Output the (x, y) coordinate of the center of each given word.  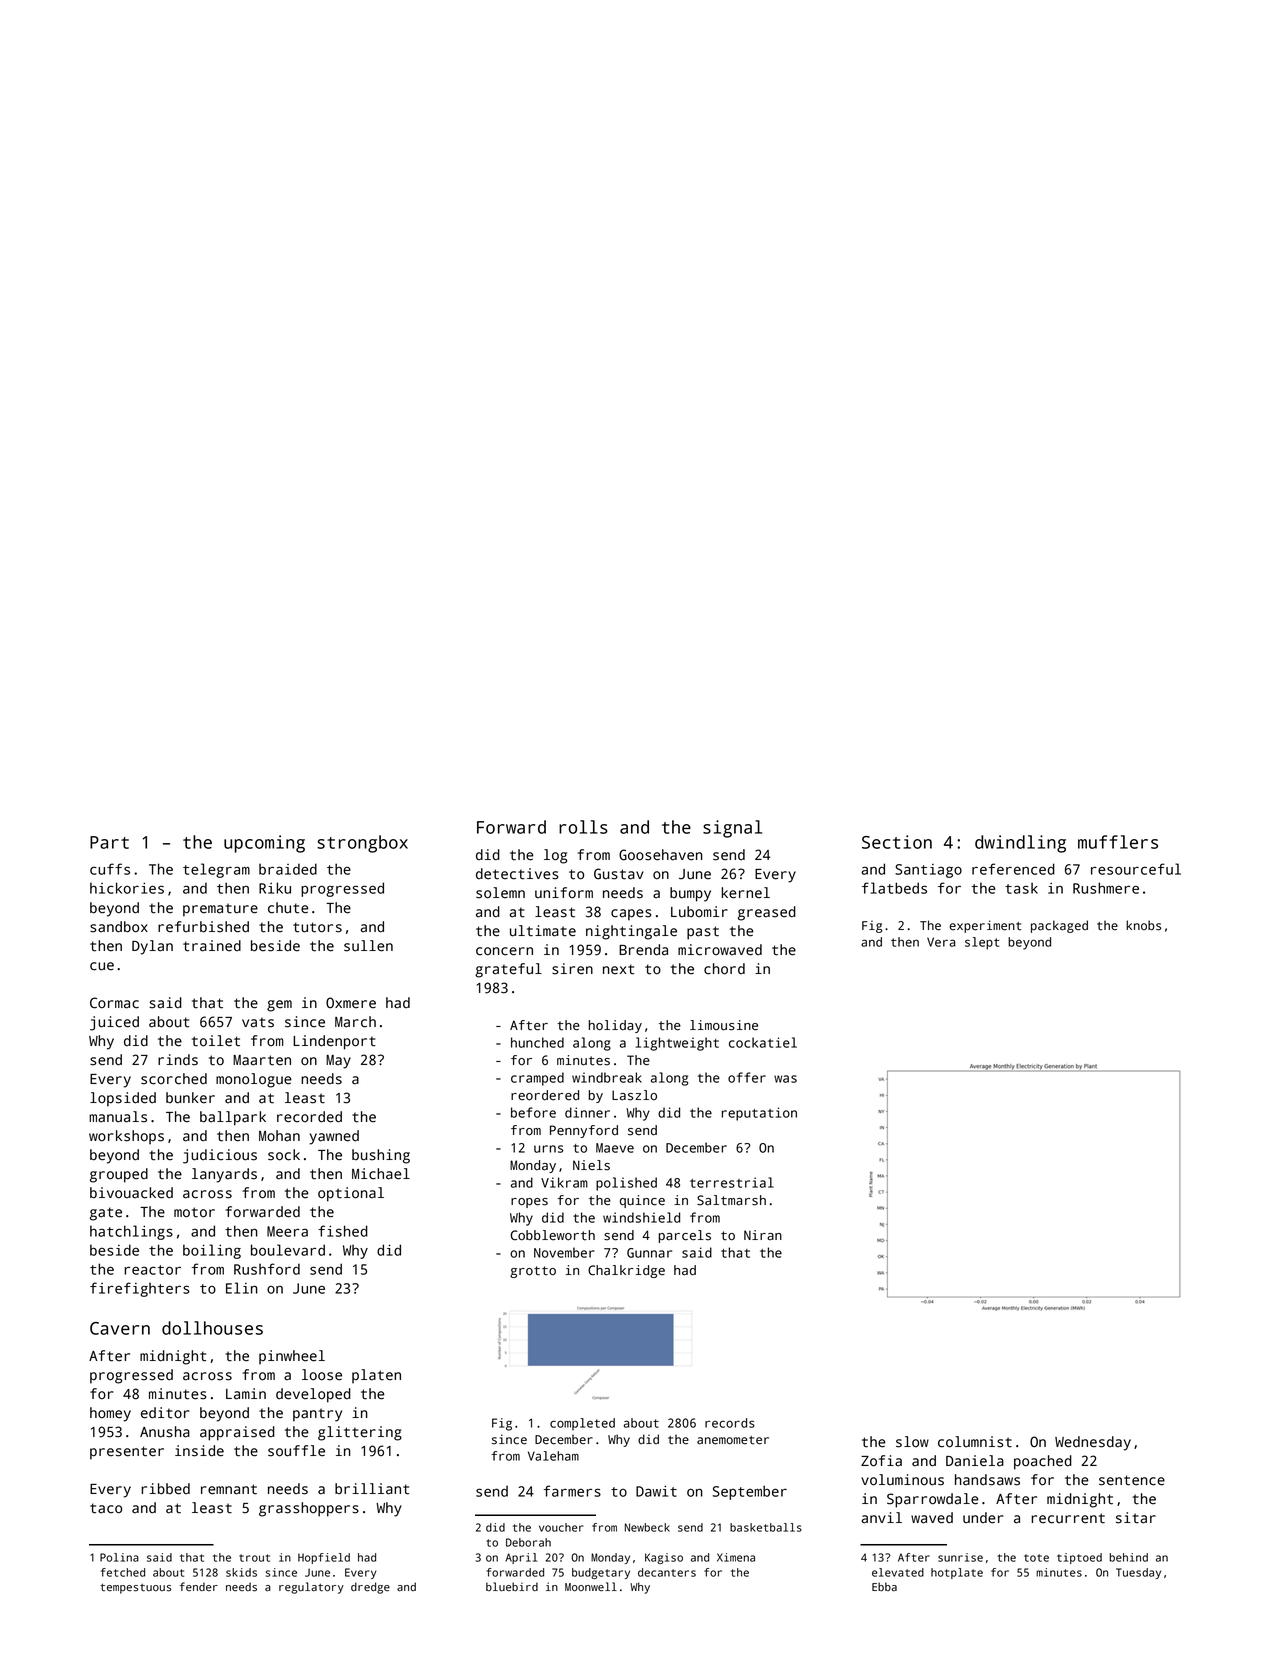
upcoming (264, 844)
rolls (583, 827)
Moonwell (591, 1587)
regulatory (311, 1588)
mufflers (1118, 842)
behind (1129, 1557)
